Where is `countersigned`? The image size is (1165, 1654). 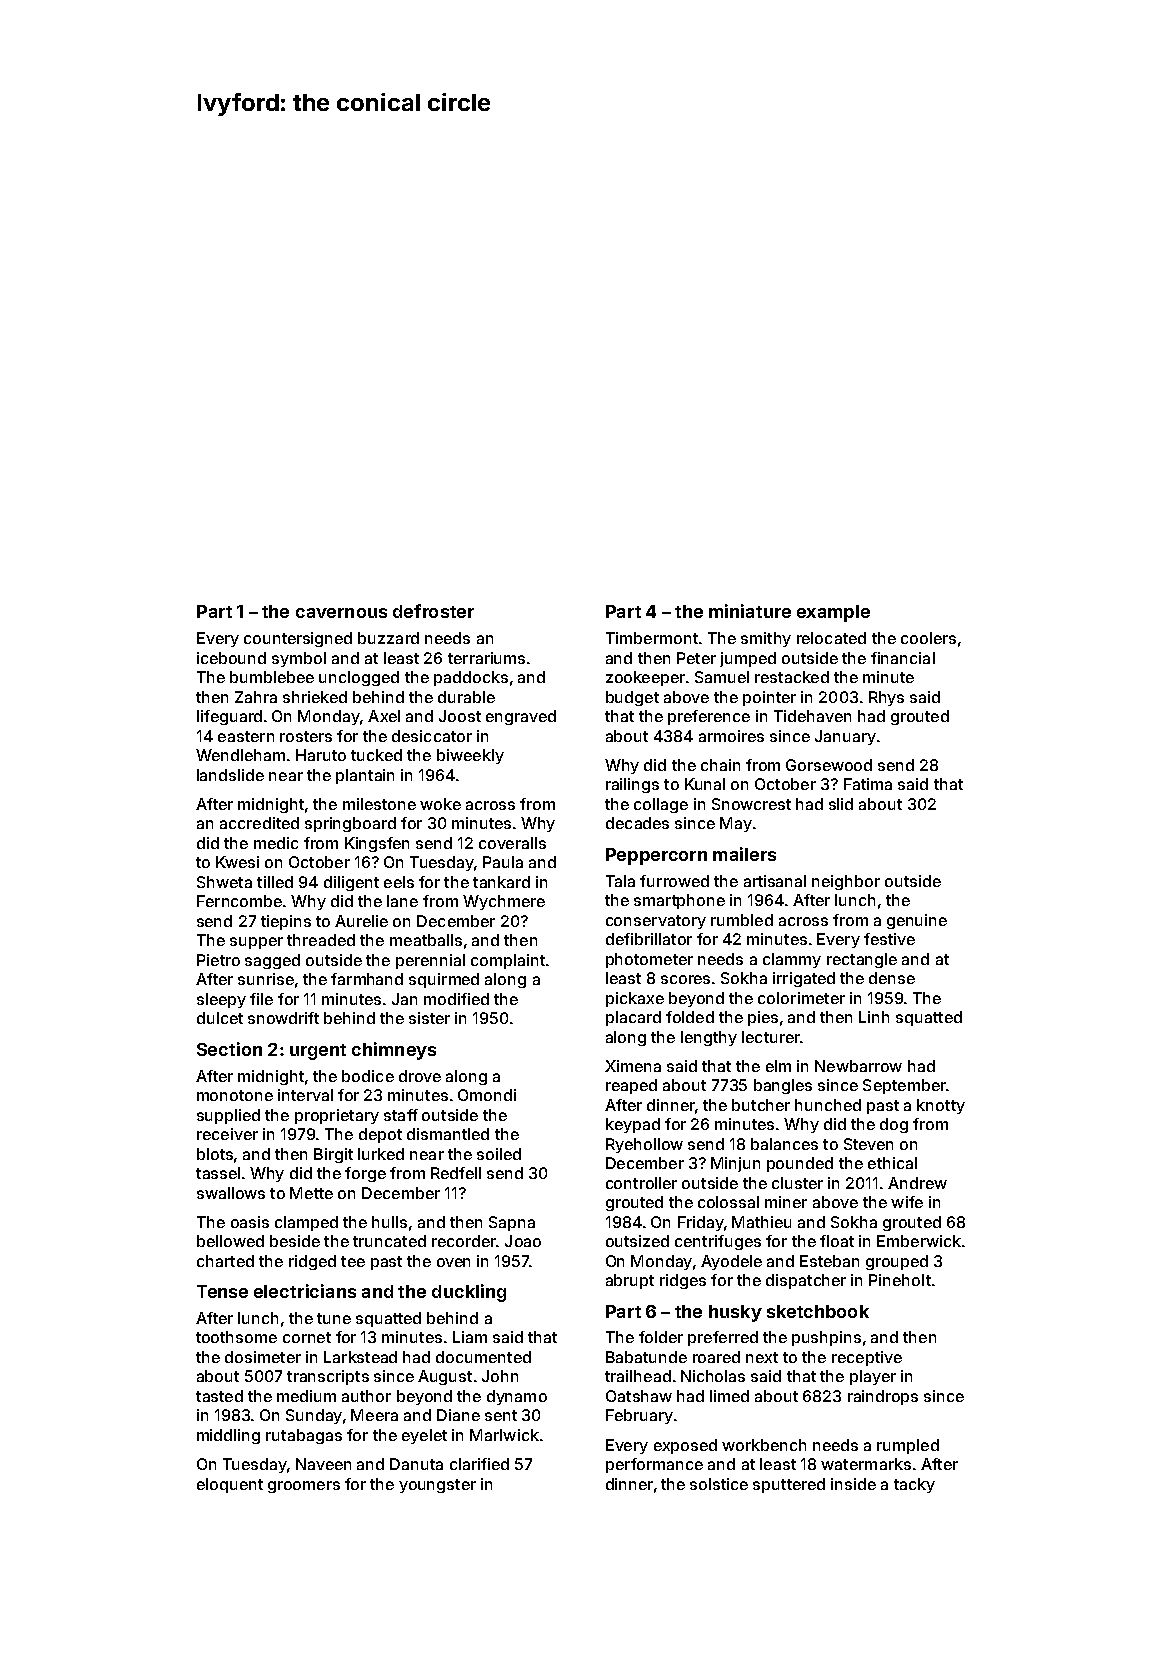
countersigned is located at coordinates (298, 639).
